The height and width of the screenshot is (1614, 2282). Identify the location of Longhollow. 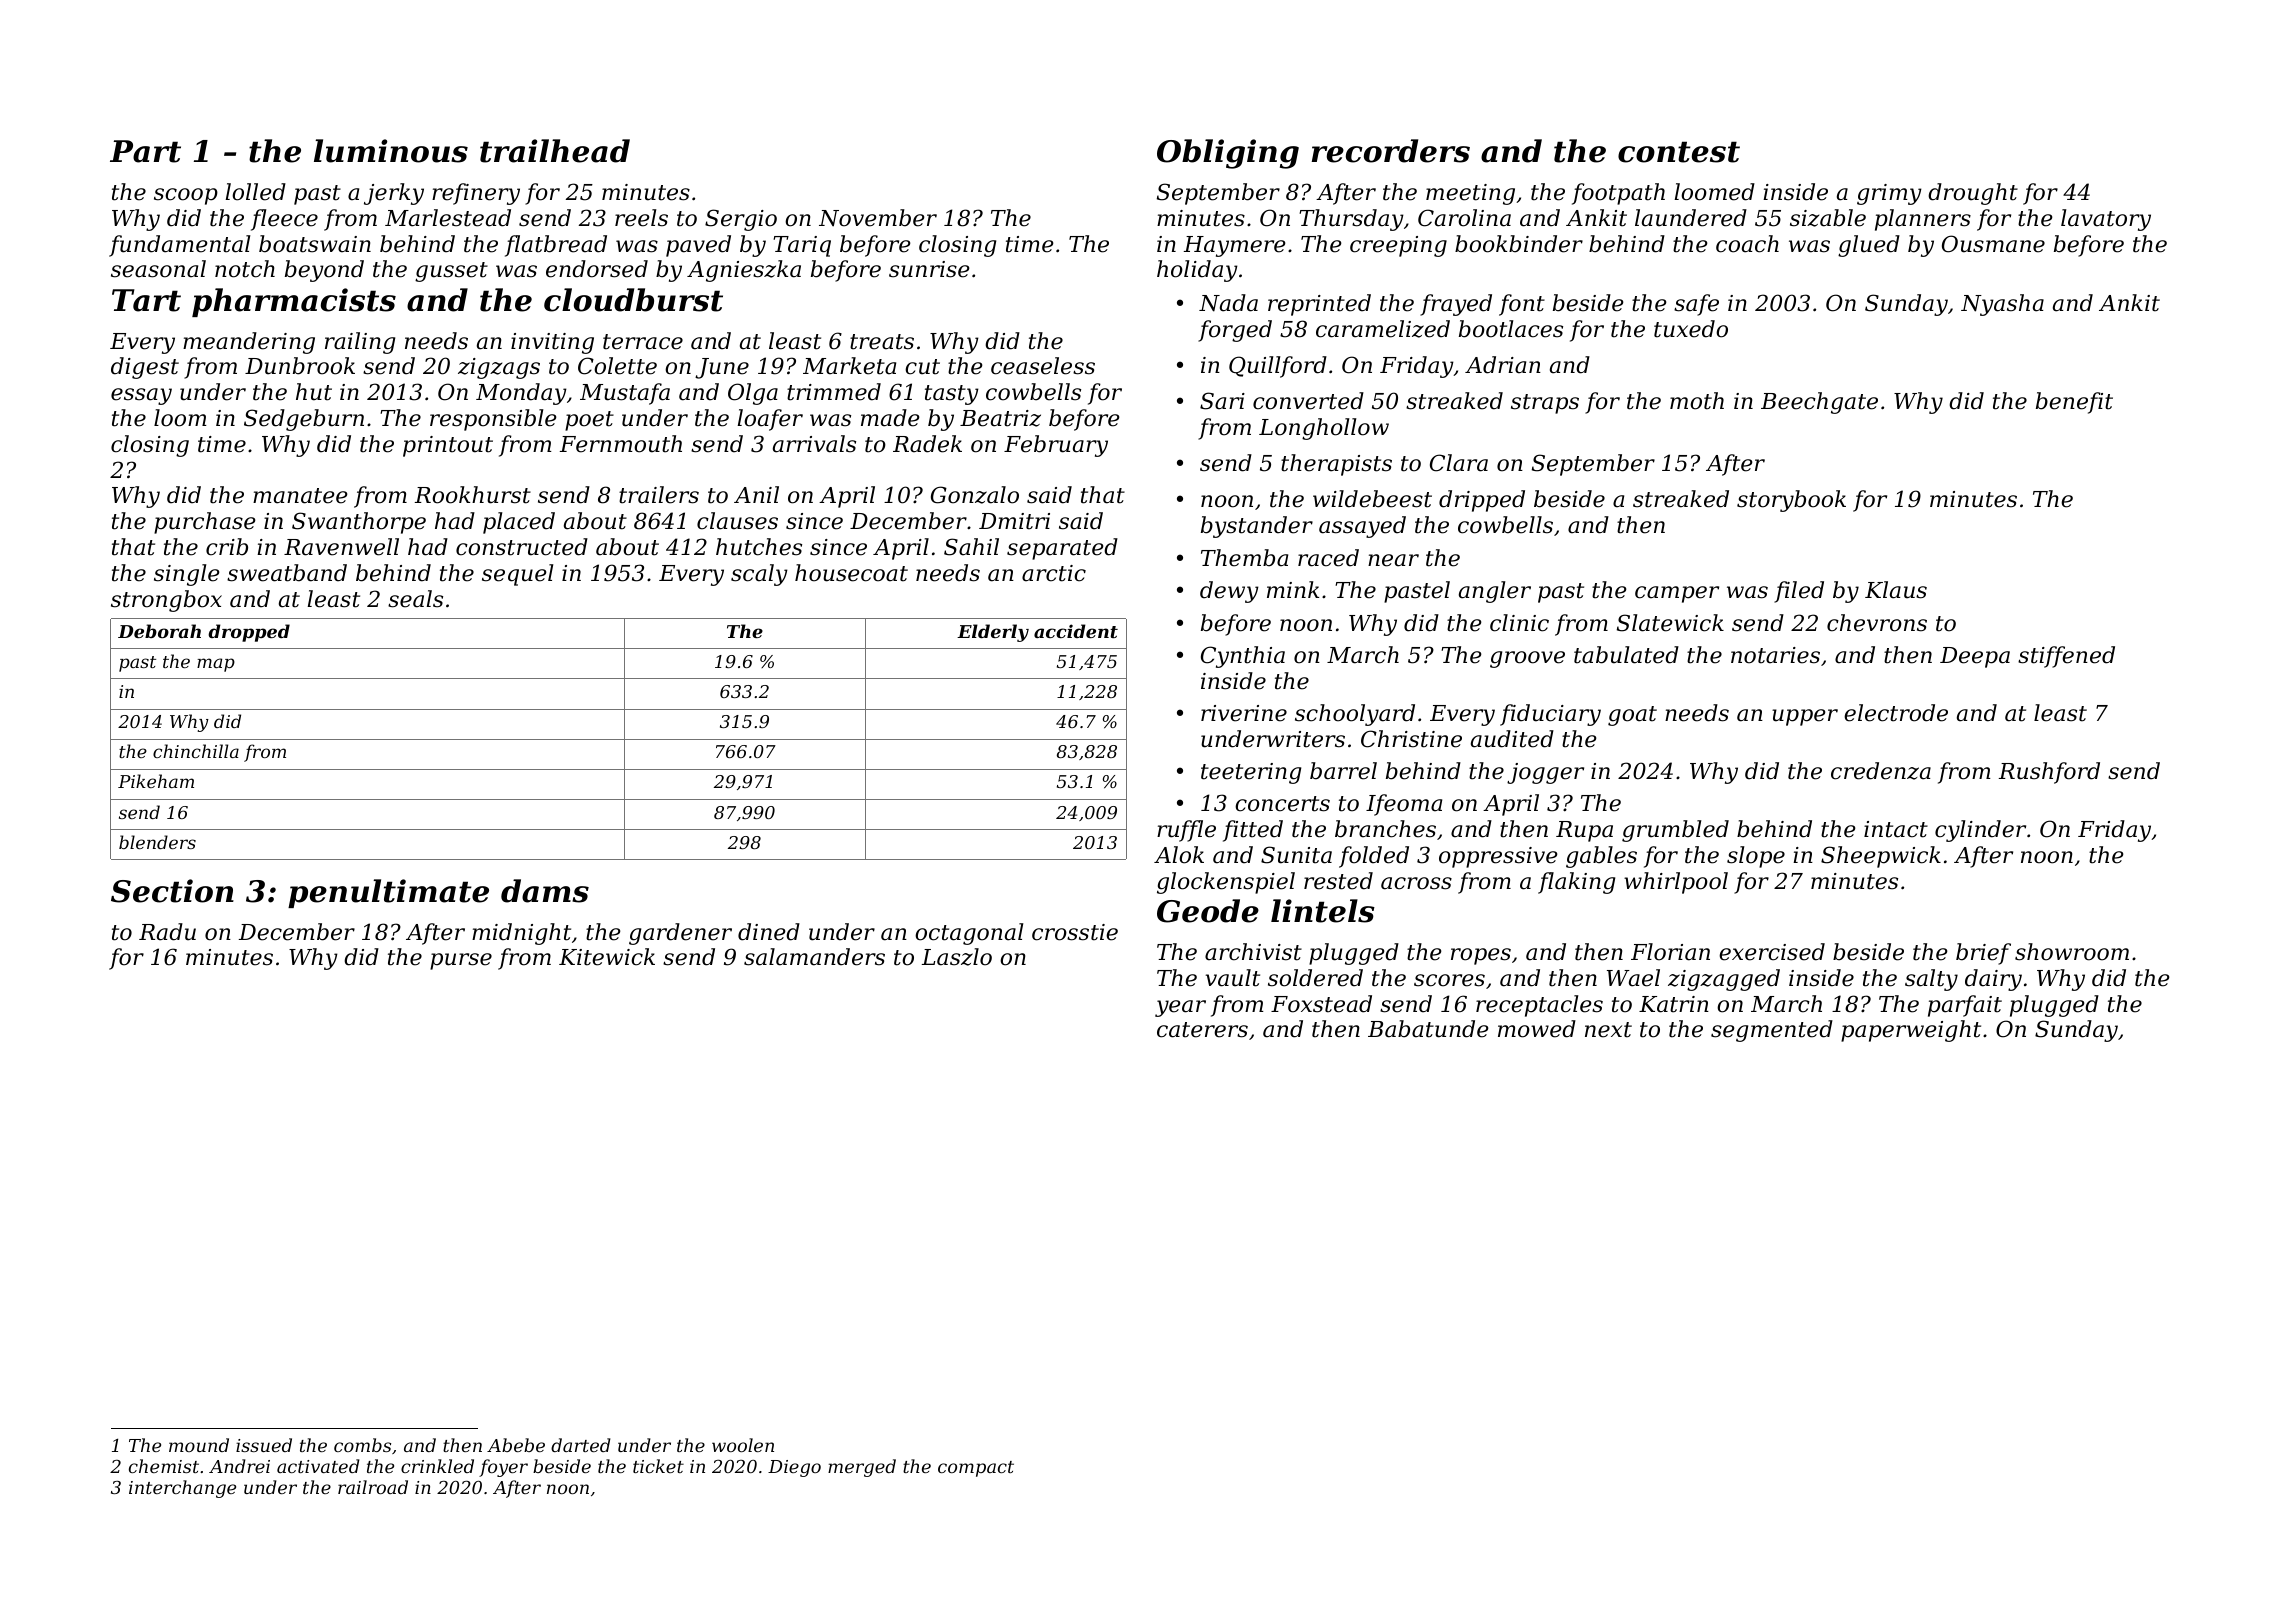
(1324, 429).
